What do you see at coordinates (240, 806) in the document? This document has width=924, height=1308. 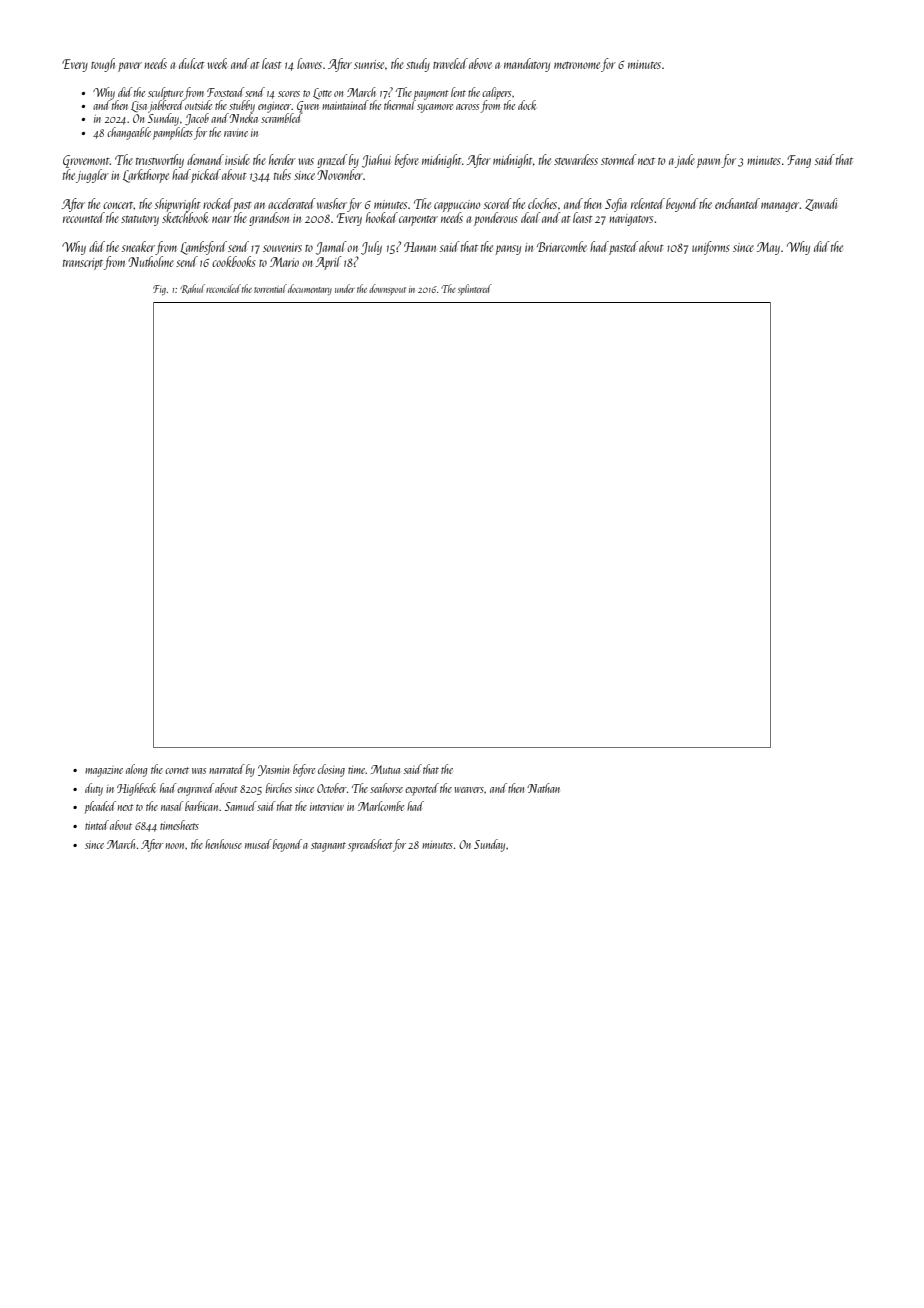 I see `Samuel` at bounding box center [240, 806].
